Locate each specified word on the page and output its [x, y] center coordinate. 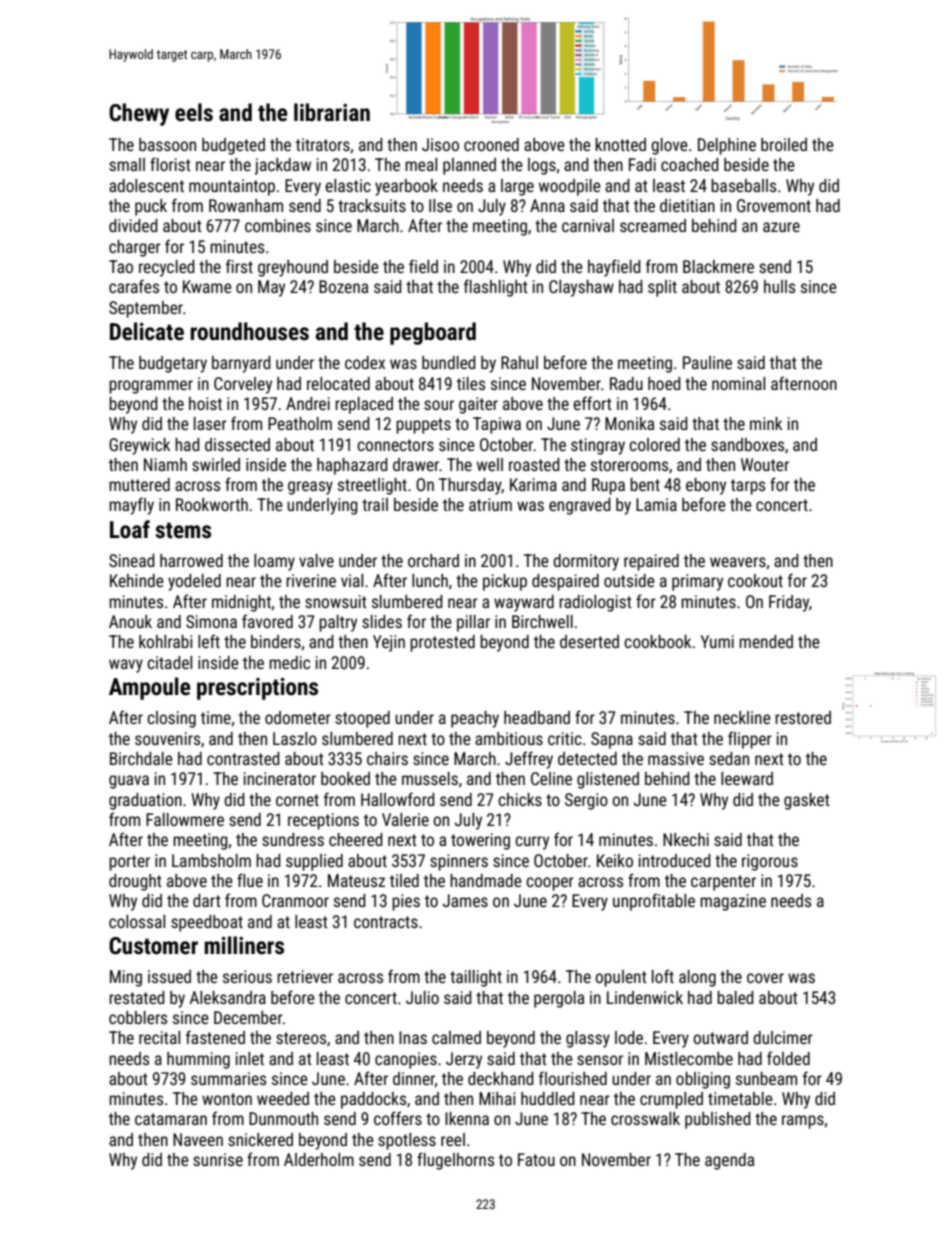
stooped [362, 719]
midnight [241, 603]
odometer [298, 717]
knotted [620, 144]
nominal [738, 383]
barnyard [241, 364]
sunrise [218, 1159]
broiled [784, 144]
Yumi [717, 641]
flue [250, 880]
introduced [675, 860]
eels [194, 112]
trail [375, 504]
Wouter [765, 464]
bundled [449, 362]
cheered [356, 839]
